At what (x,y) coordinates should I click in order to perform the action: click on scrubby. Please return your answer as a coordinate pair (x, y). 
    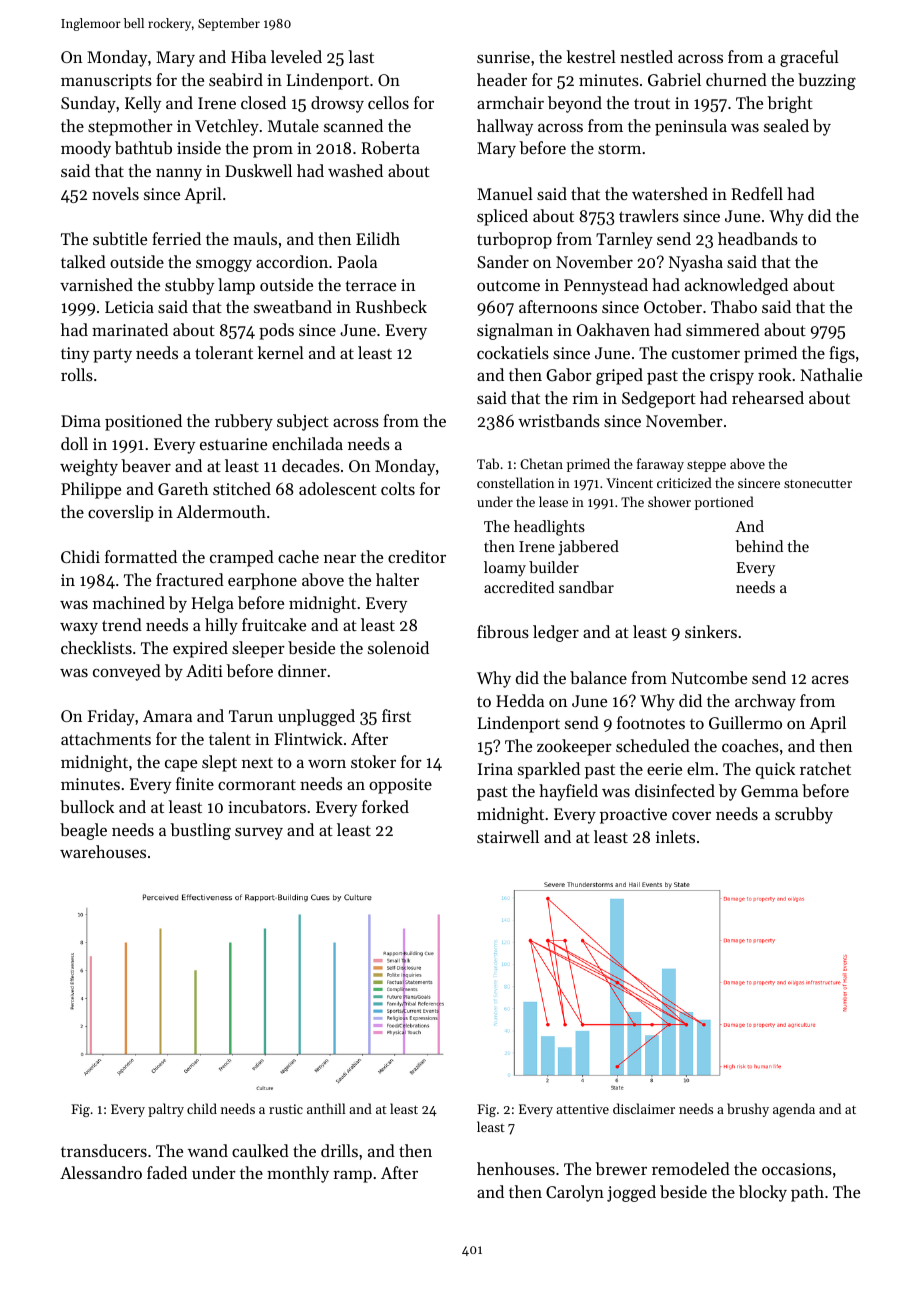
    Looking at the image, I should click on (804, 815).
